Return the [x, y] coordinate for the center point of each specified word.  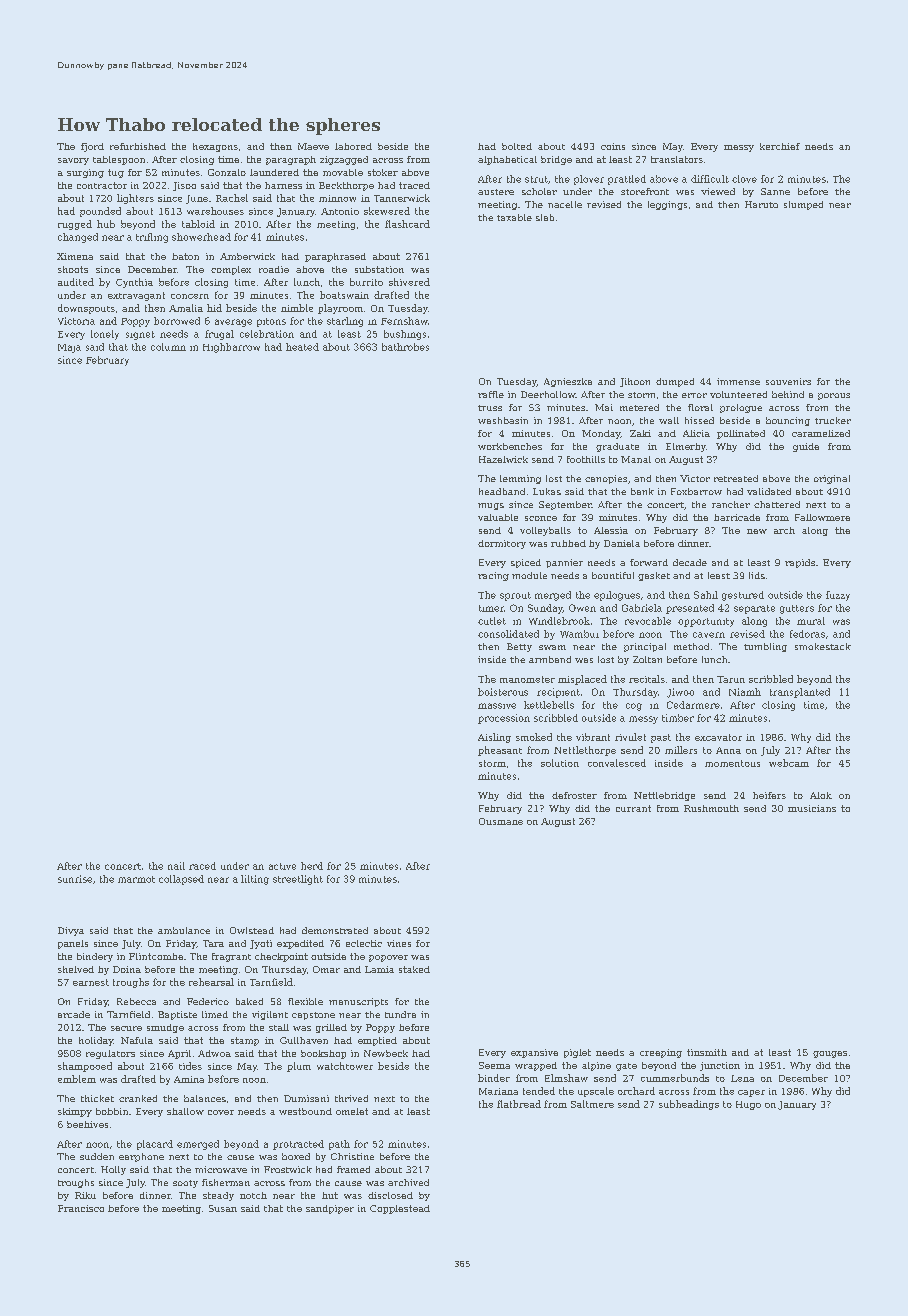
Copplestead [400, 1209]
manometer [527, 679]
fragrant [231, 957]
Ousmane [501, 821]
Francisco [81, 1208]
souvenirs [788, 381]
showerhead [201, 237]
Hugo [748, 1105]
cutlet [492, 621]
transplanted [800, 693]
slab [545, 217]
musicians [812, 808]
